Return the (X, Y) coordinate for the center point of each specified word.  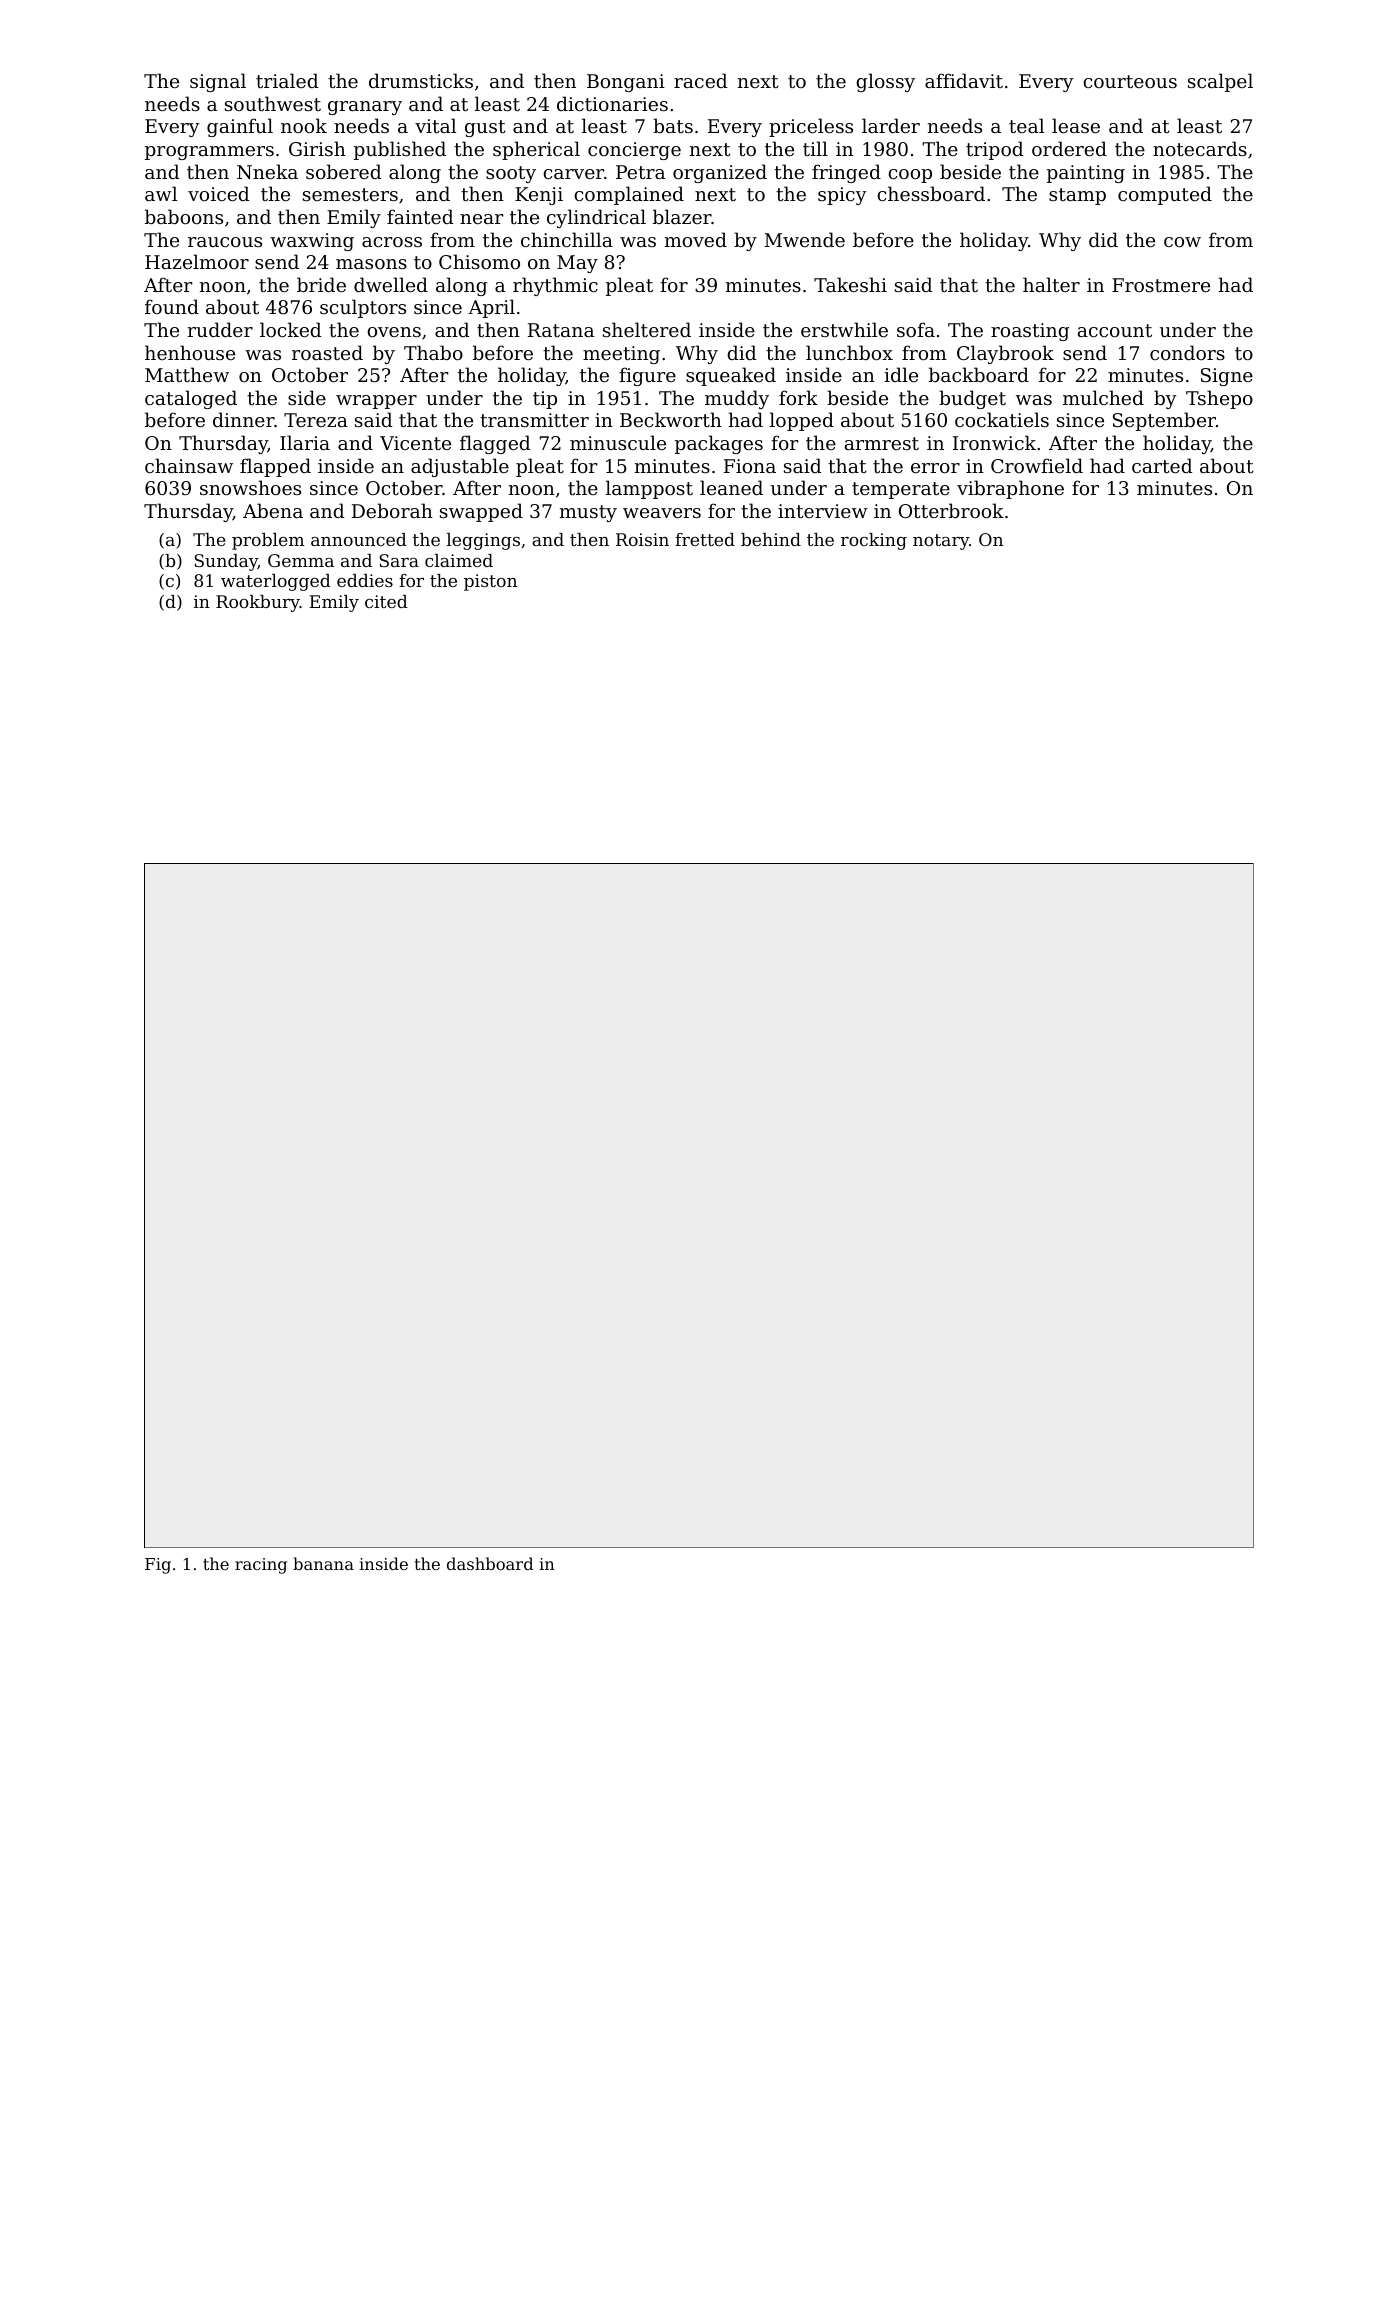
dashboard (490, 1563)
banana (323, 1563)
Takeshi (850, 284)
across (392, 242)
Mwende (805, 239)
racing (261, 1566)
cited (386, 601)
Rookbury (258, 603)
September (1164, 421)
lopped (802, 421)
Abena (273, 510)
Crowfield (1037, 465)
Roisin (642, 539)
